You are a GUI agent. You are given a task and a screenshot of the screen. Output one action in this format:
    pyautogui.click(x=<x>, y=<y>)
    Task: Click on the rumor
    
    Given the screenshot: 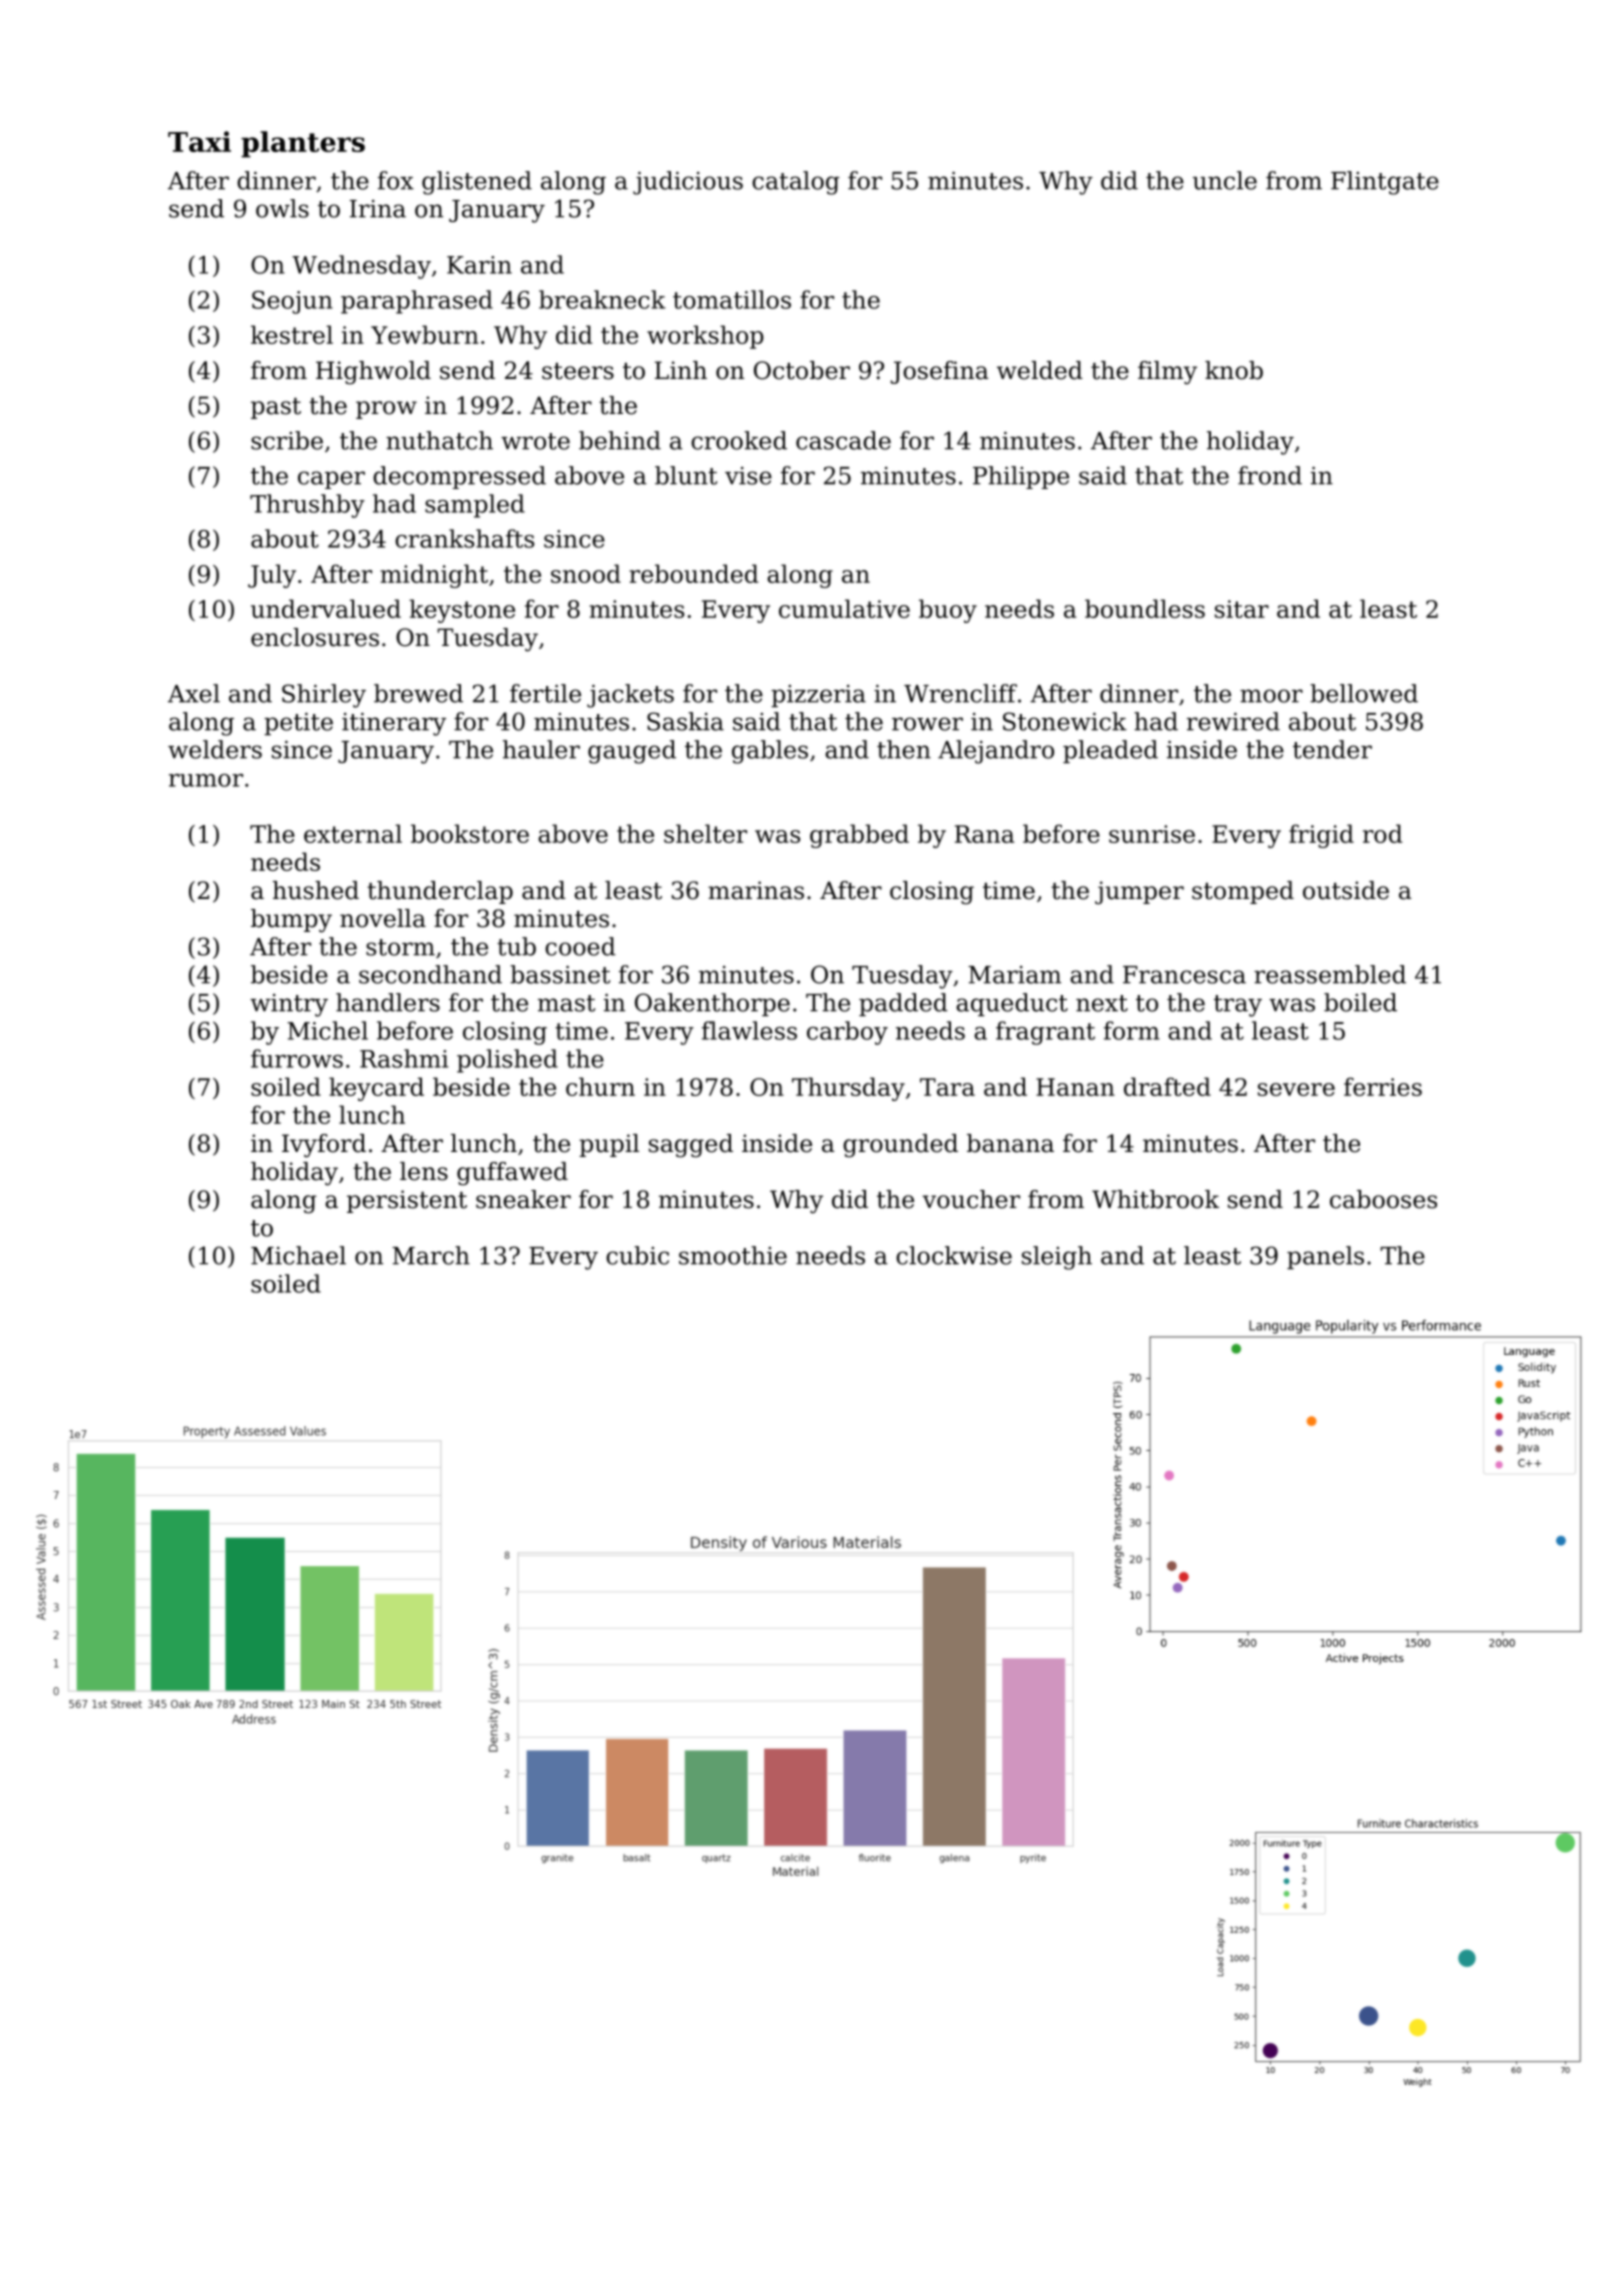 What is the action you would take?
    pyautogui.click(x=206, y=780)
